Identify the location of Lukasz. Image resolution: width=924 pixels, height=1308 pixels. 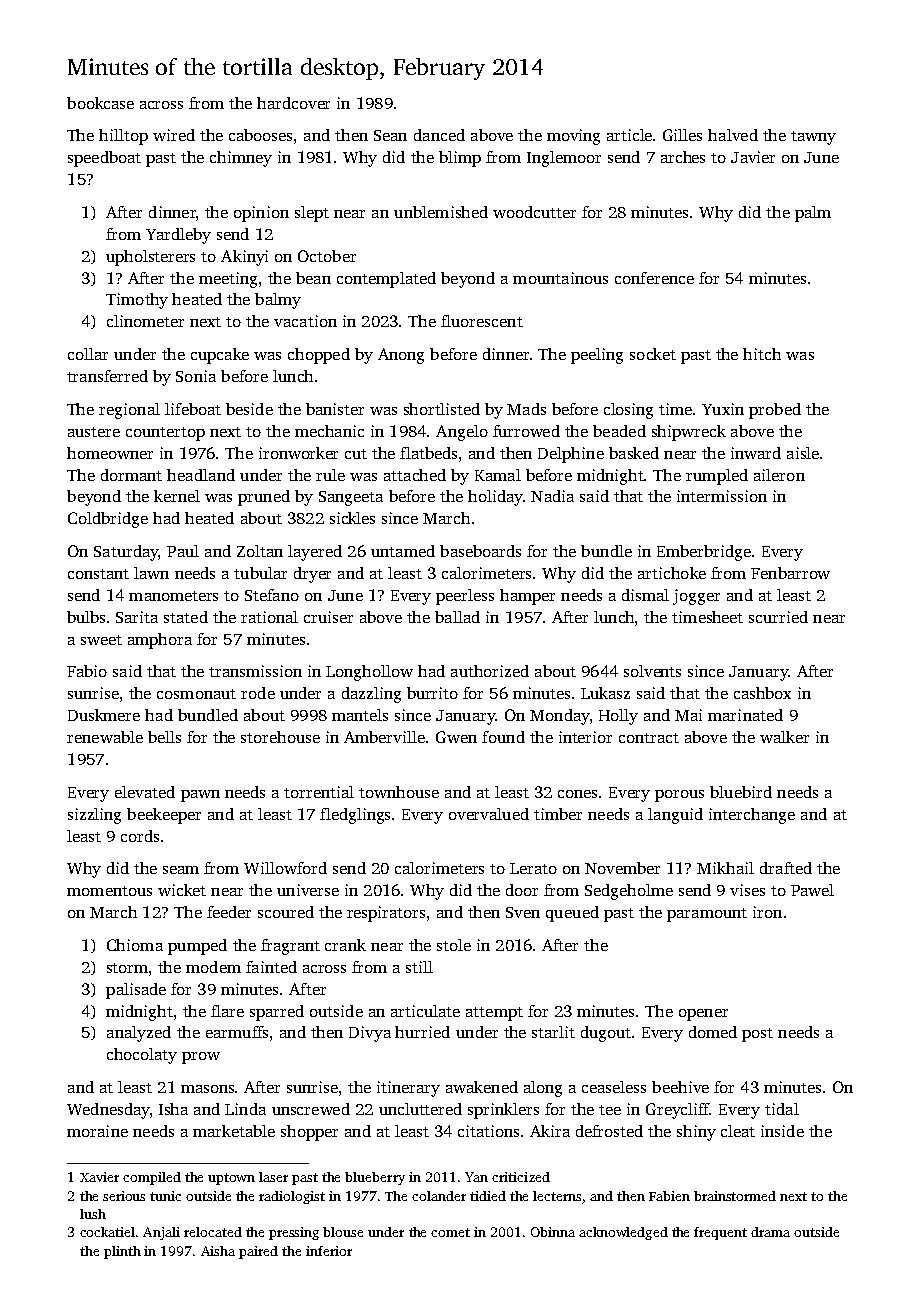
(605, 693).
